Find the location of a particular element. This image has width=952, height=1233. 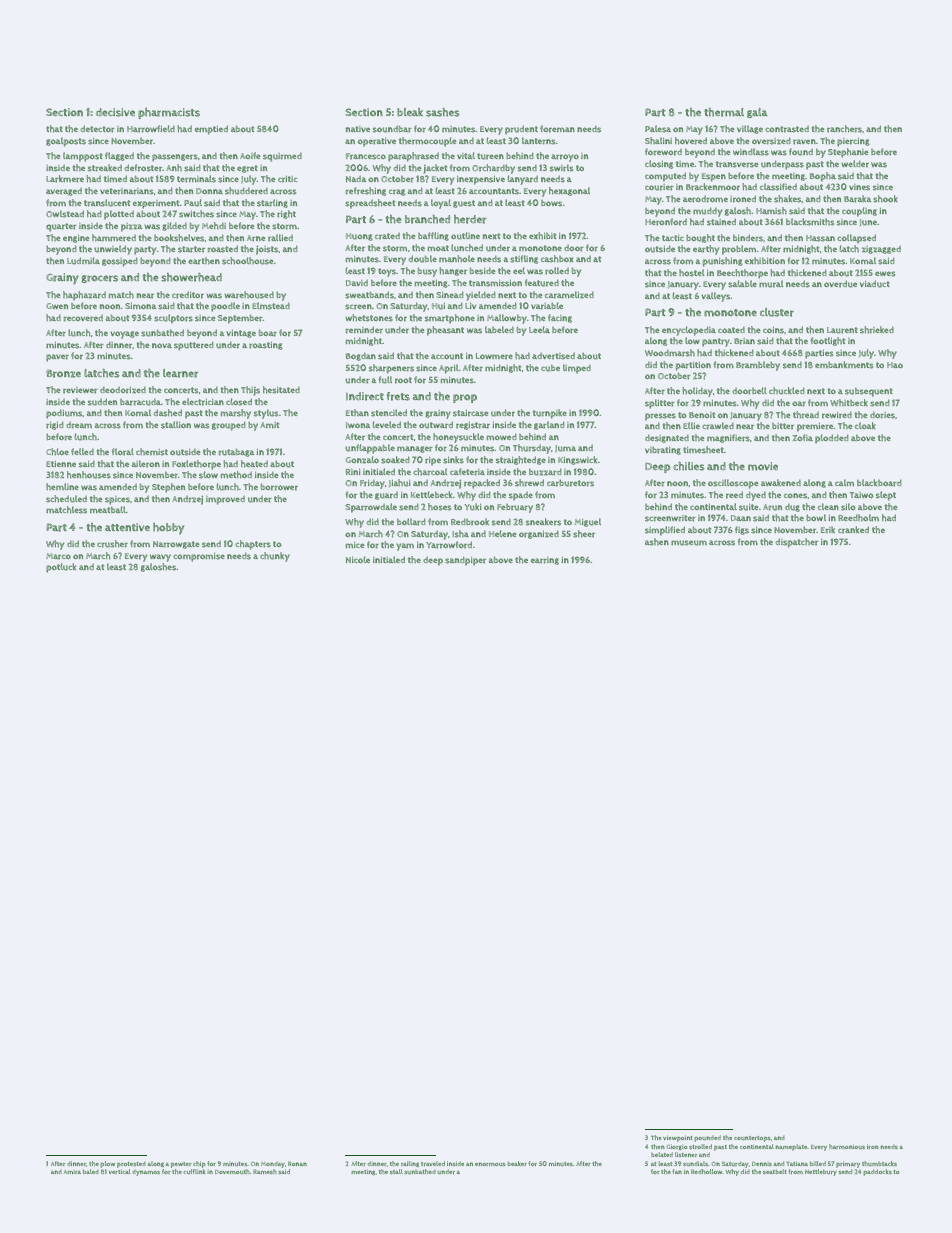

viewpoint is located at coordinates (678, 1138).
